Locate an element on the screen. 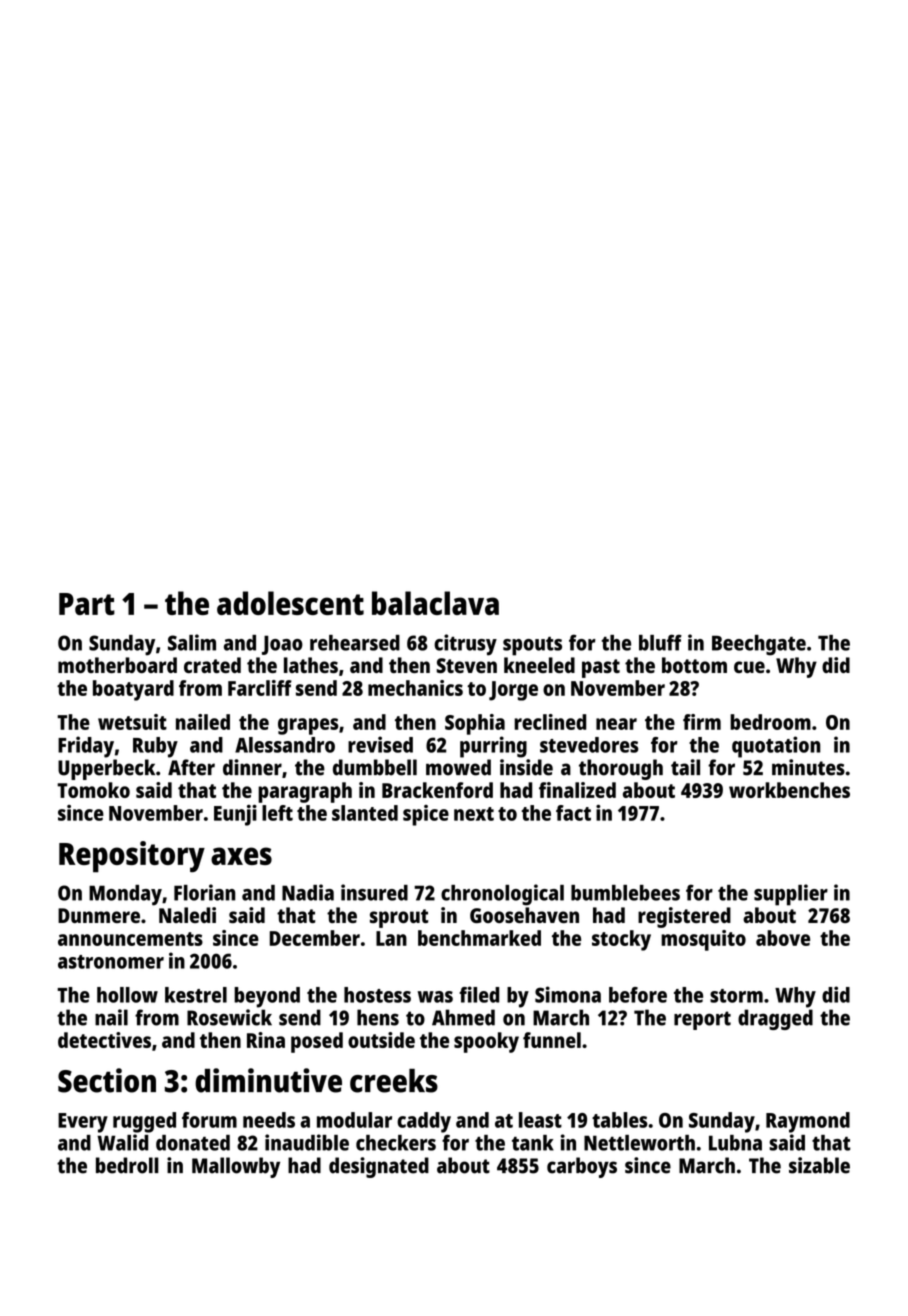 The width and height of the screenshot is (908, 1316). fact is located at coordinates (573, 813).
